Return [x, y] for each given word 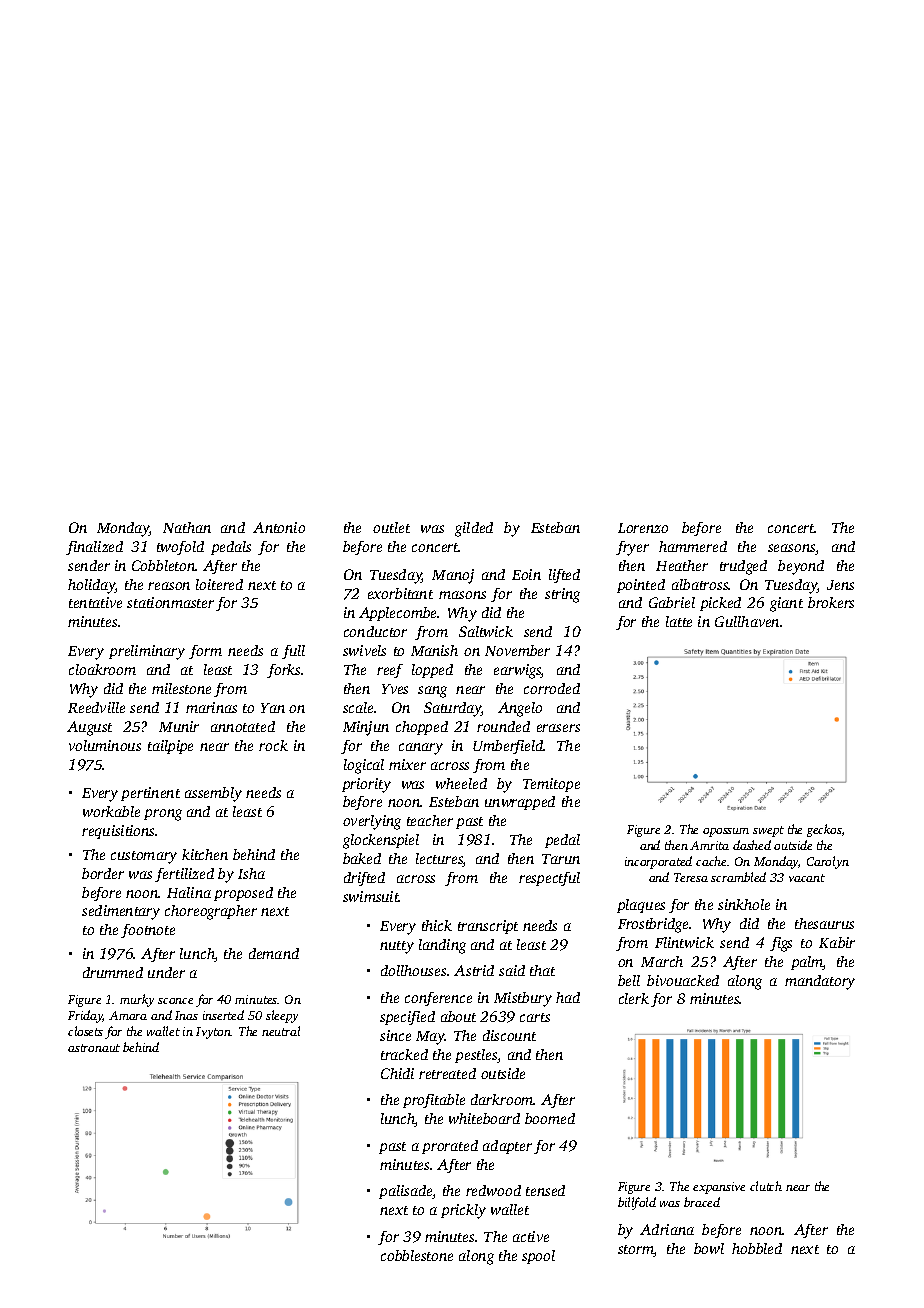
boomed [550, 1118]
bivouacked [683, 980]
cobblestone [417, 1255]
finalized [94, 548]
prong [163, 815]
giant [786, 604]
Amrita [709, 845]
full [293, 652]
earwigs [517, 671]
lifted [564, 576]
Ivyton [213, 1033]
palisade [406, 1192]
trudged [743, 567]
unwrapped [520, 803]
